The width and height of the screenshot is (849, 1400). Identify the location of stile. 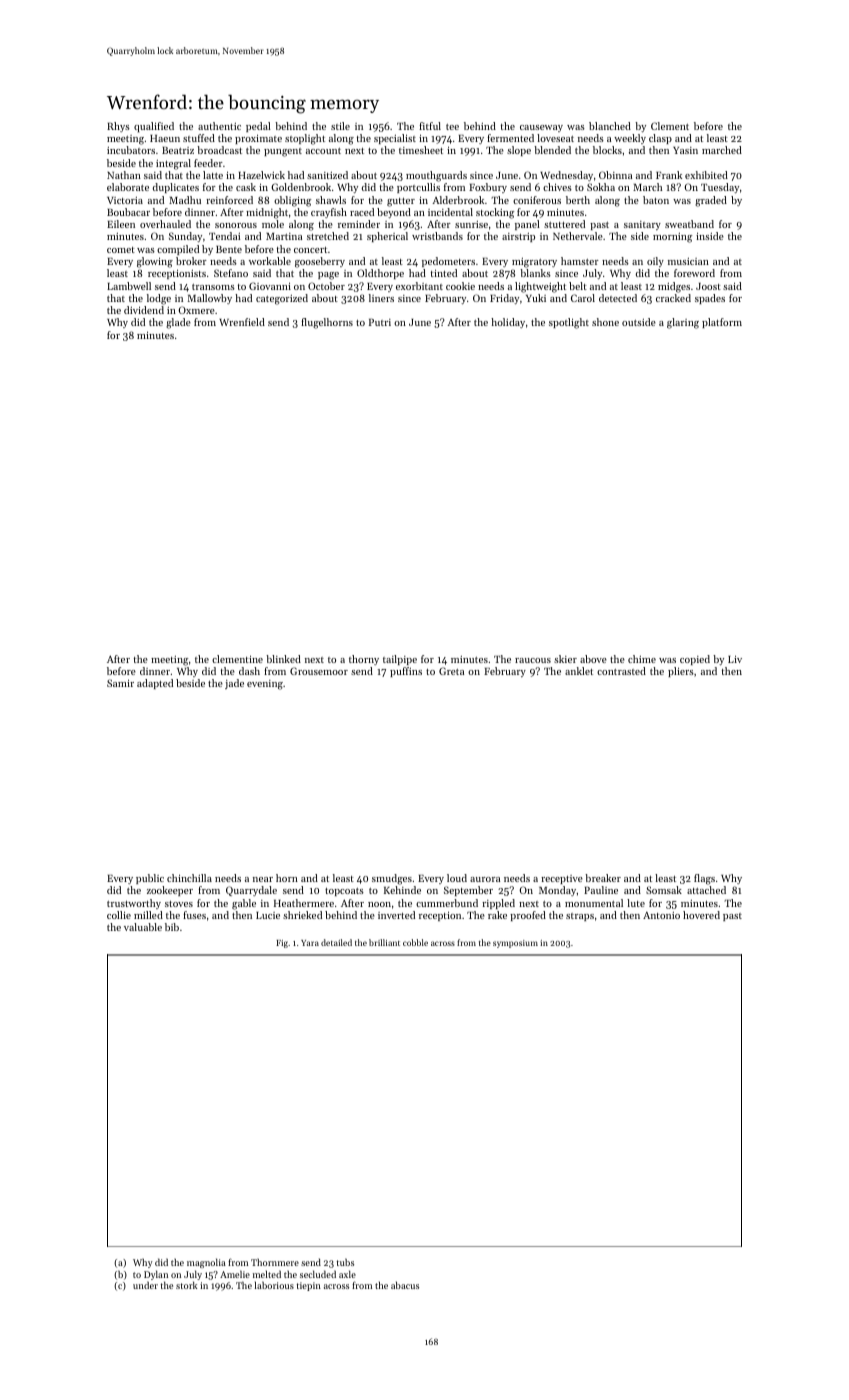
(340, 126).
